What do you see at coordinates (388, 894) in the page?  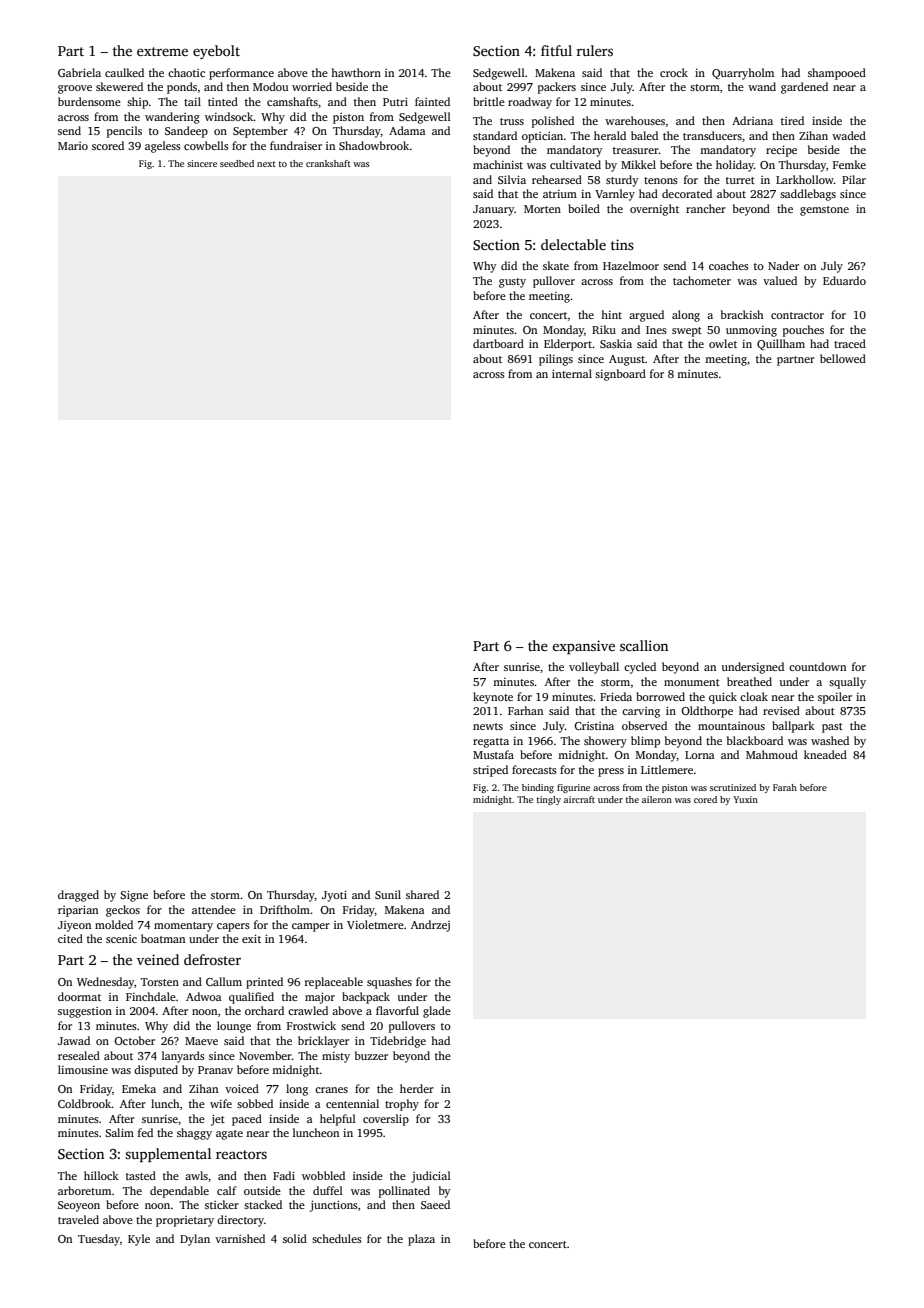 I see `Sunil` at bounding box center [388, 894].
